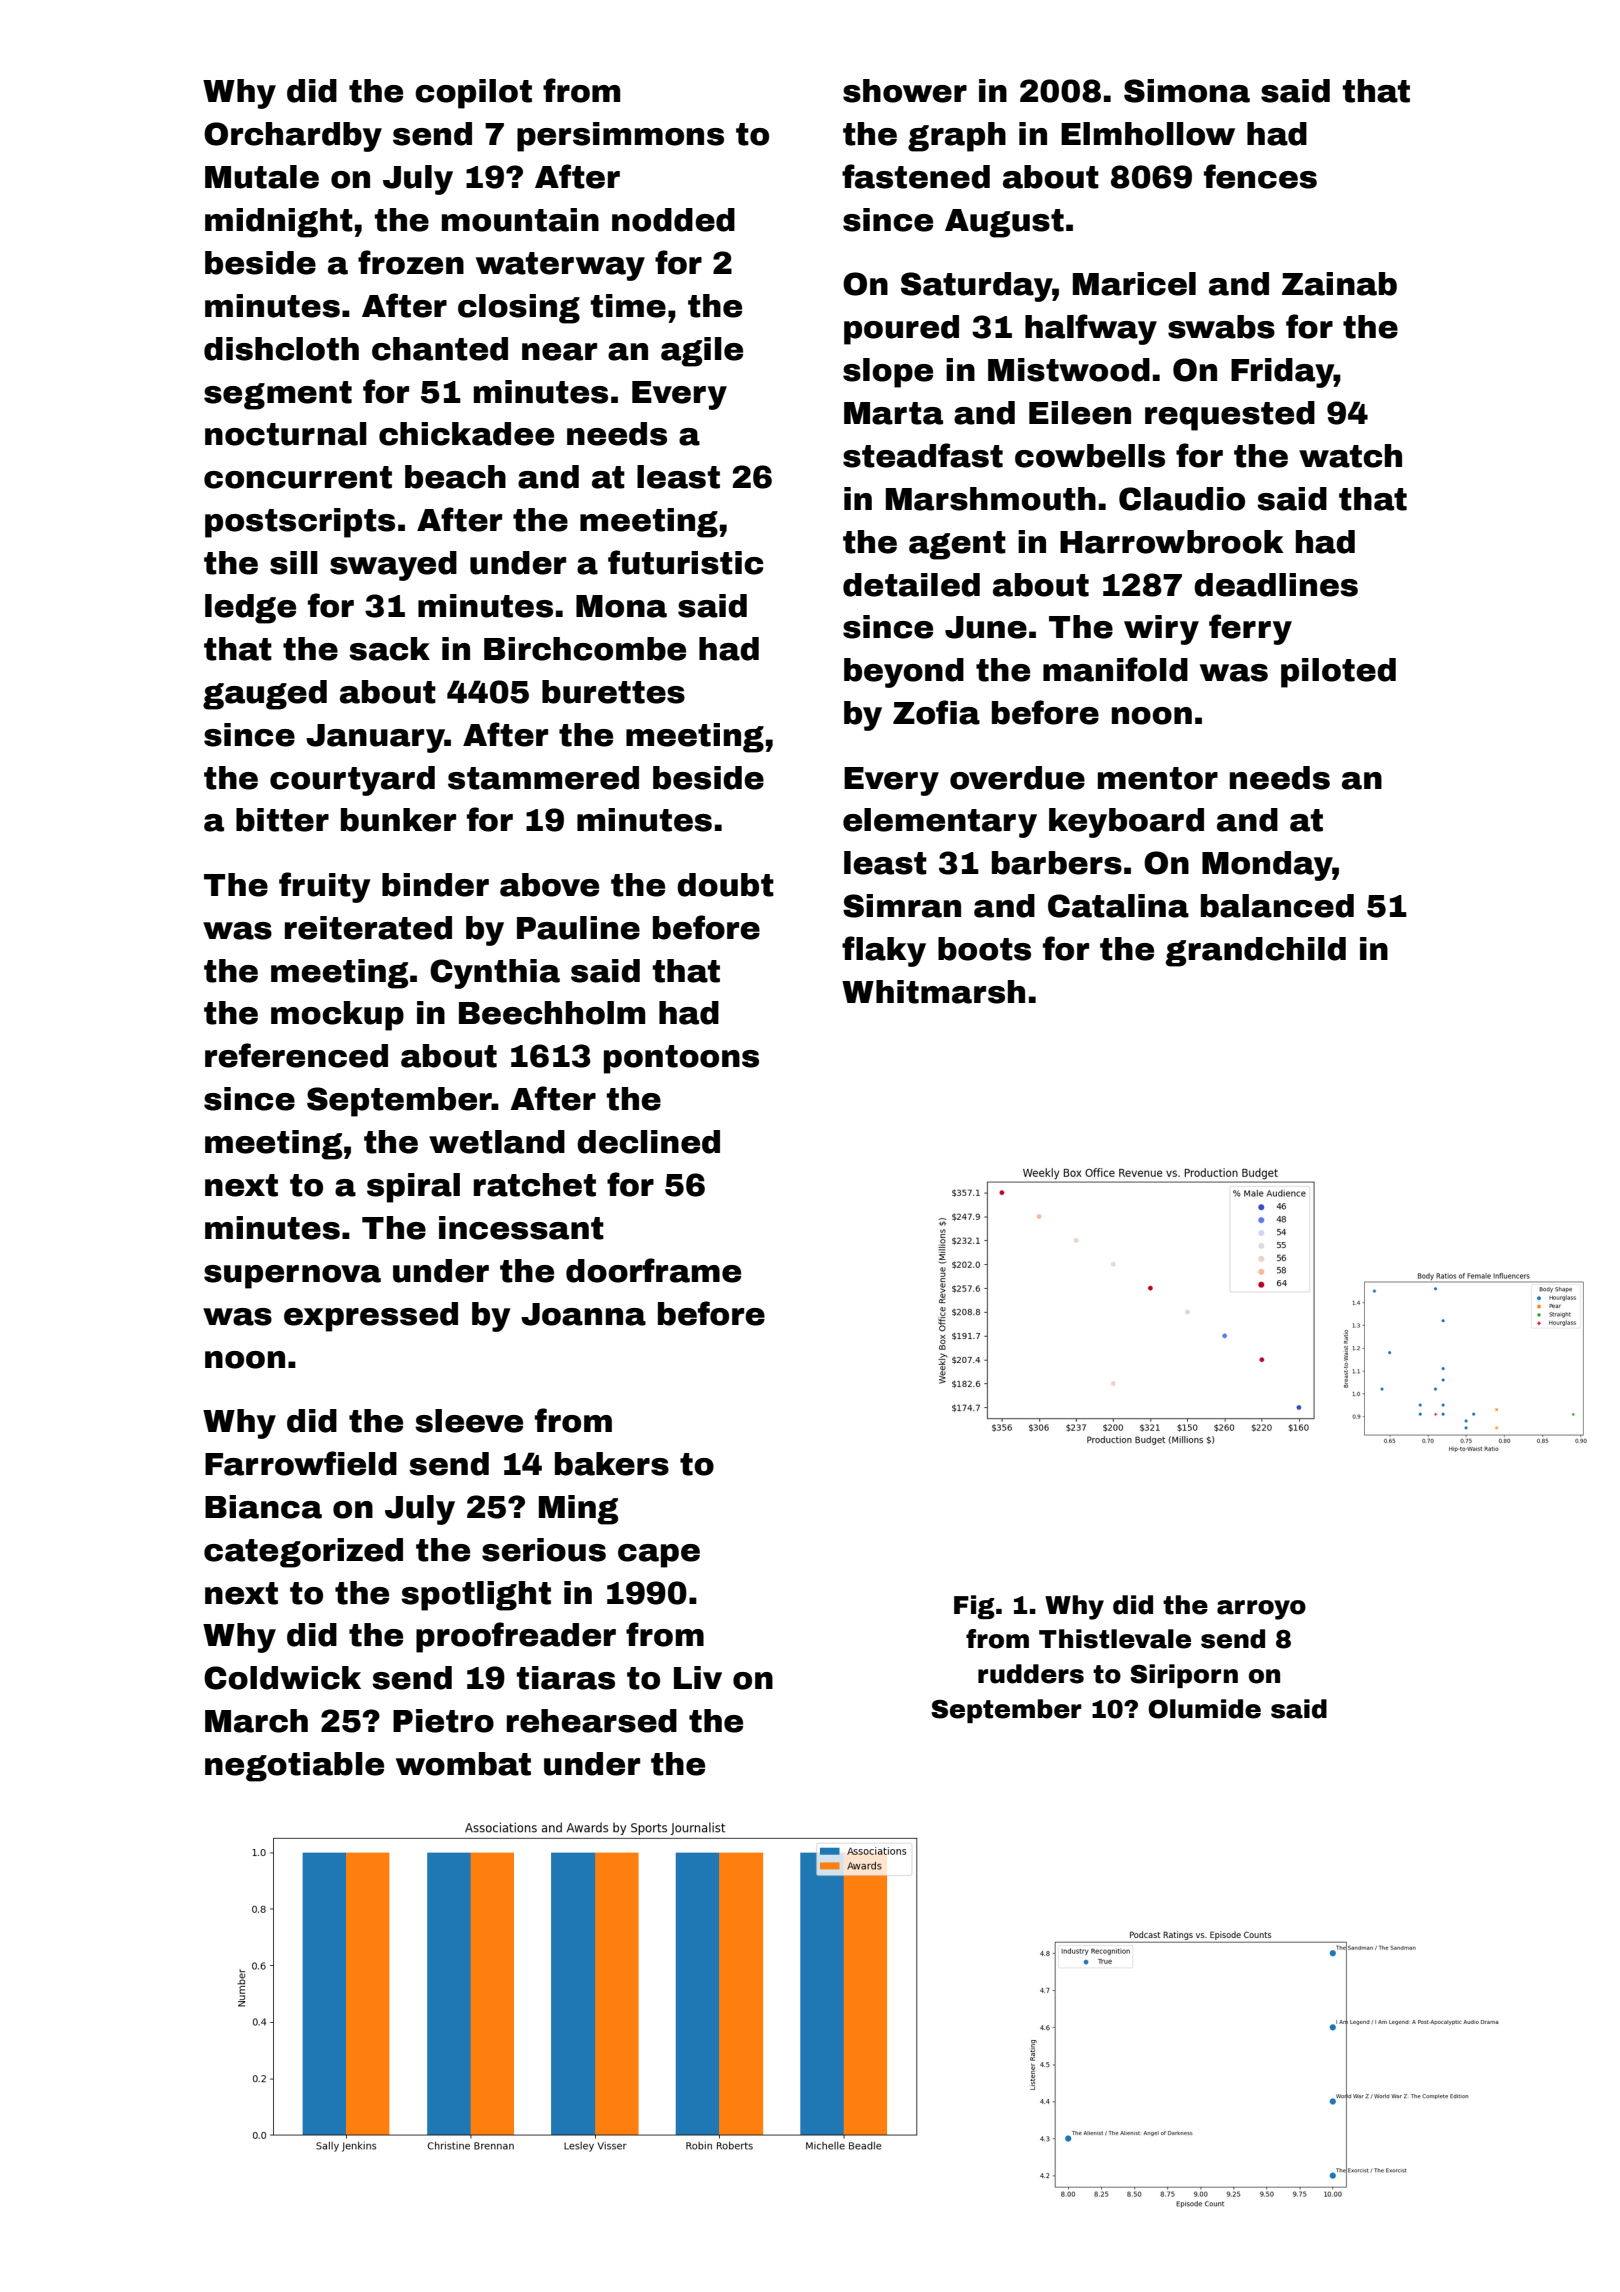 The height and width of the screenshot is (2292, 1620). Describe the element at coordinates (294, 1767) in the screenshot. I see `negotiable` at that location.
